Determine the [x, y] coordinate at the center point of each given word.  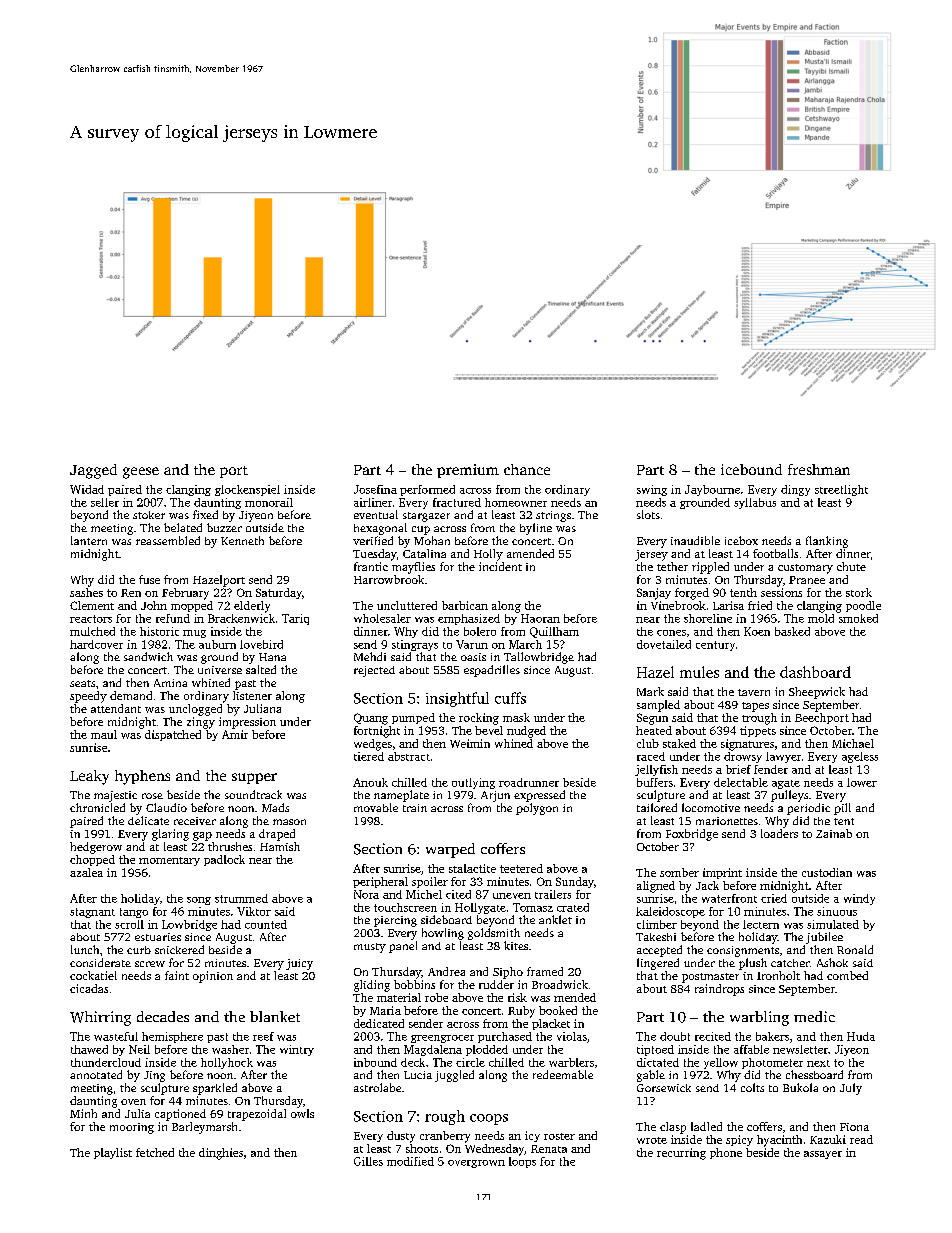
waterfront [729, 898]
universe [220, 670]
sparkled [215, 1089]
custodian [827, 872]
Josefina [375, 489]
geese [141, 473]
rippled [710, 568]
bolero [480, 631]
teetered [521, 868]
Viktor [254, 911]
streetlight [841, 490]
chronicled [97, 807]
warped [450, 850]
